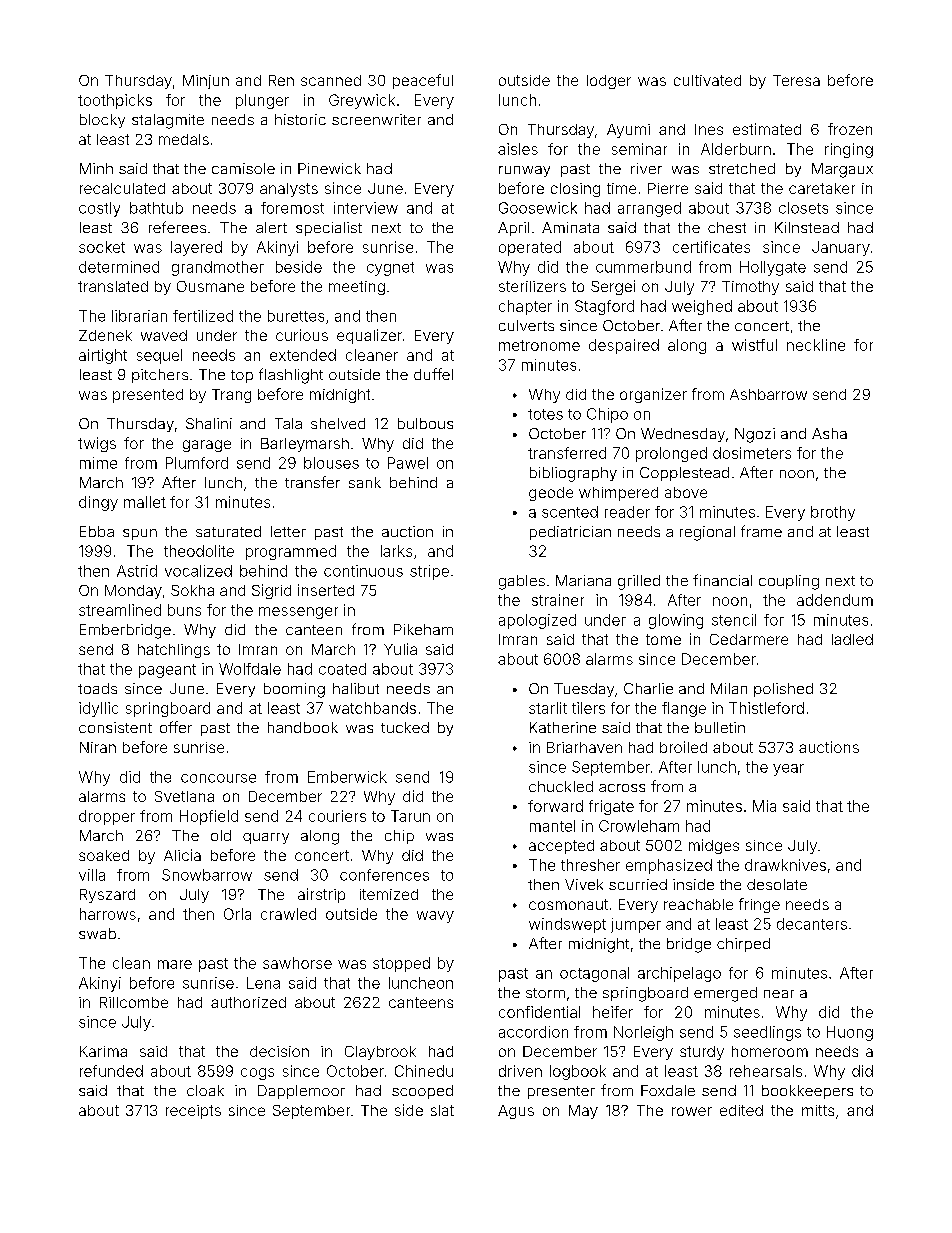 This page has width=952, height=1233. I want to click on Agus, so click(516, 1112).
